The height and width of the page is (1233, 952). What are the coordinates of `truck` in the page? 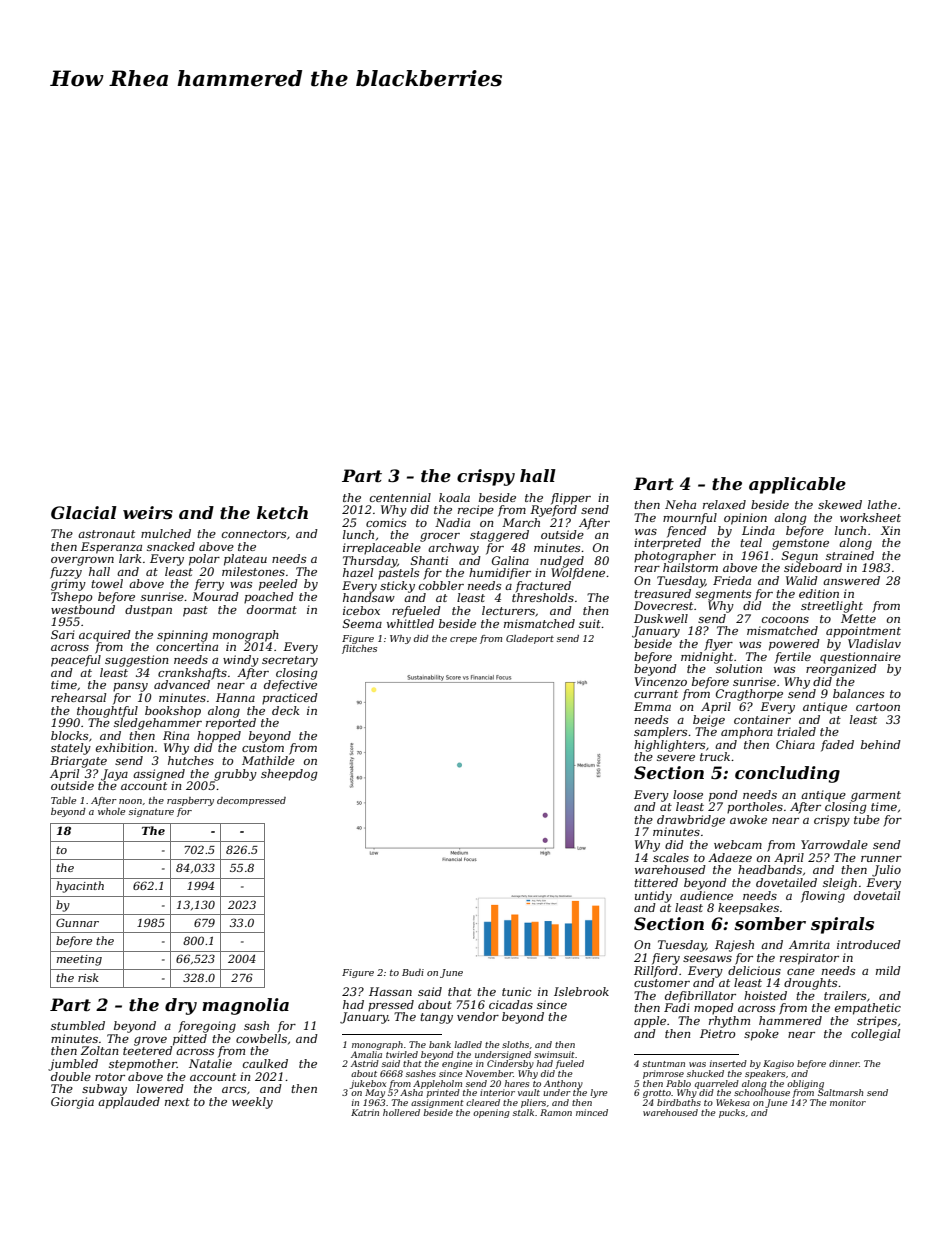 It's located at (715, 756).
